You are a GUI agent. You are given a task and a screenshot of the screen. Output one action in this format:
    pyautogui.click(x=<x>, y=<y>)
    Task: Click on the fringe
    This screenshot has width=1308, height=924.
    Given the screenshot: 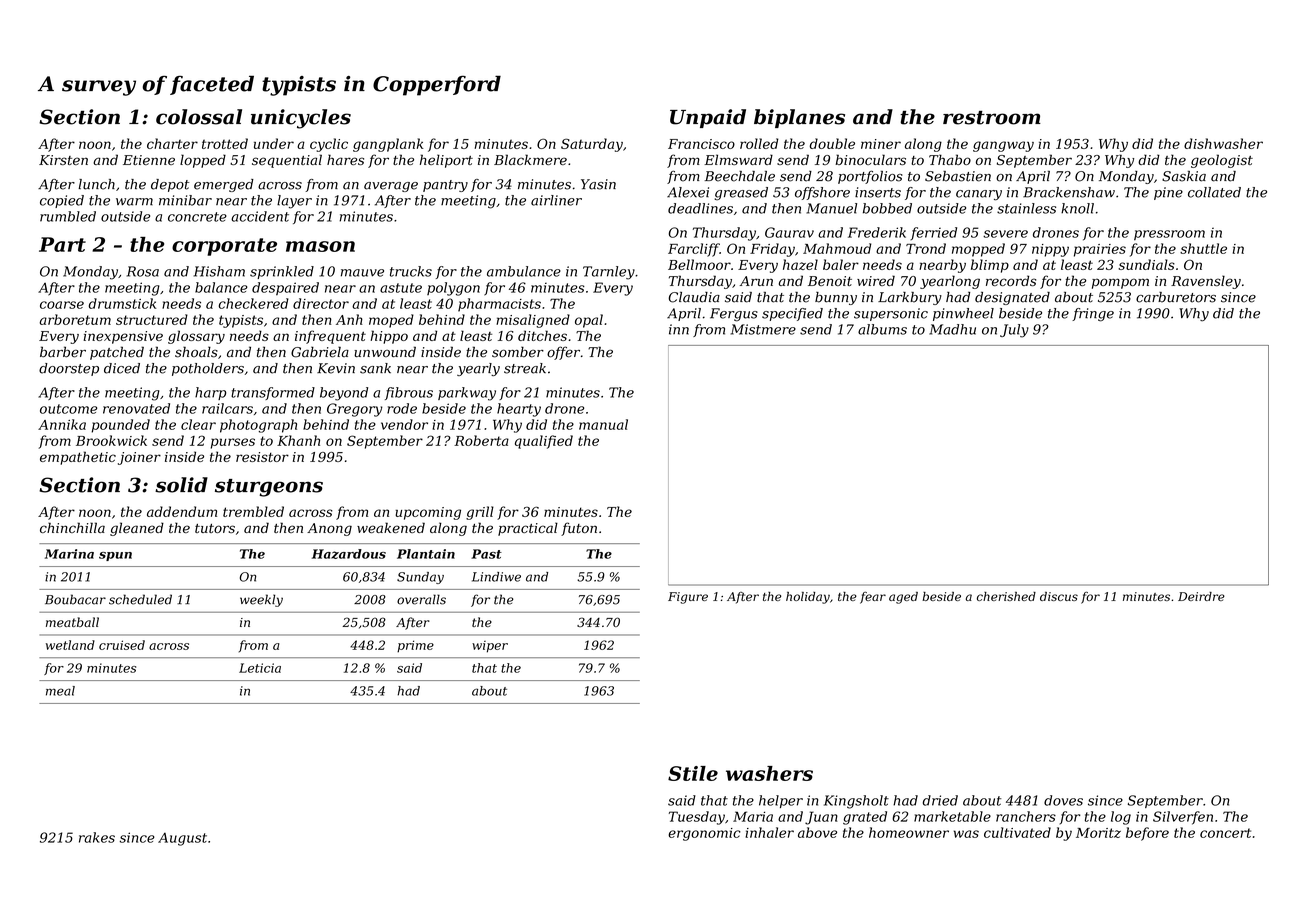 What is the action you would take?
    pyautogui.click(x=1093, y=315)
